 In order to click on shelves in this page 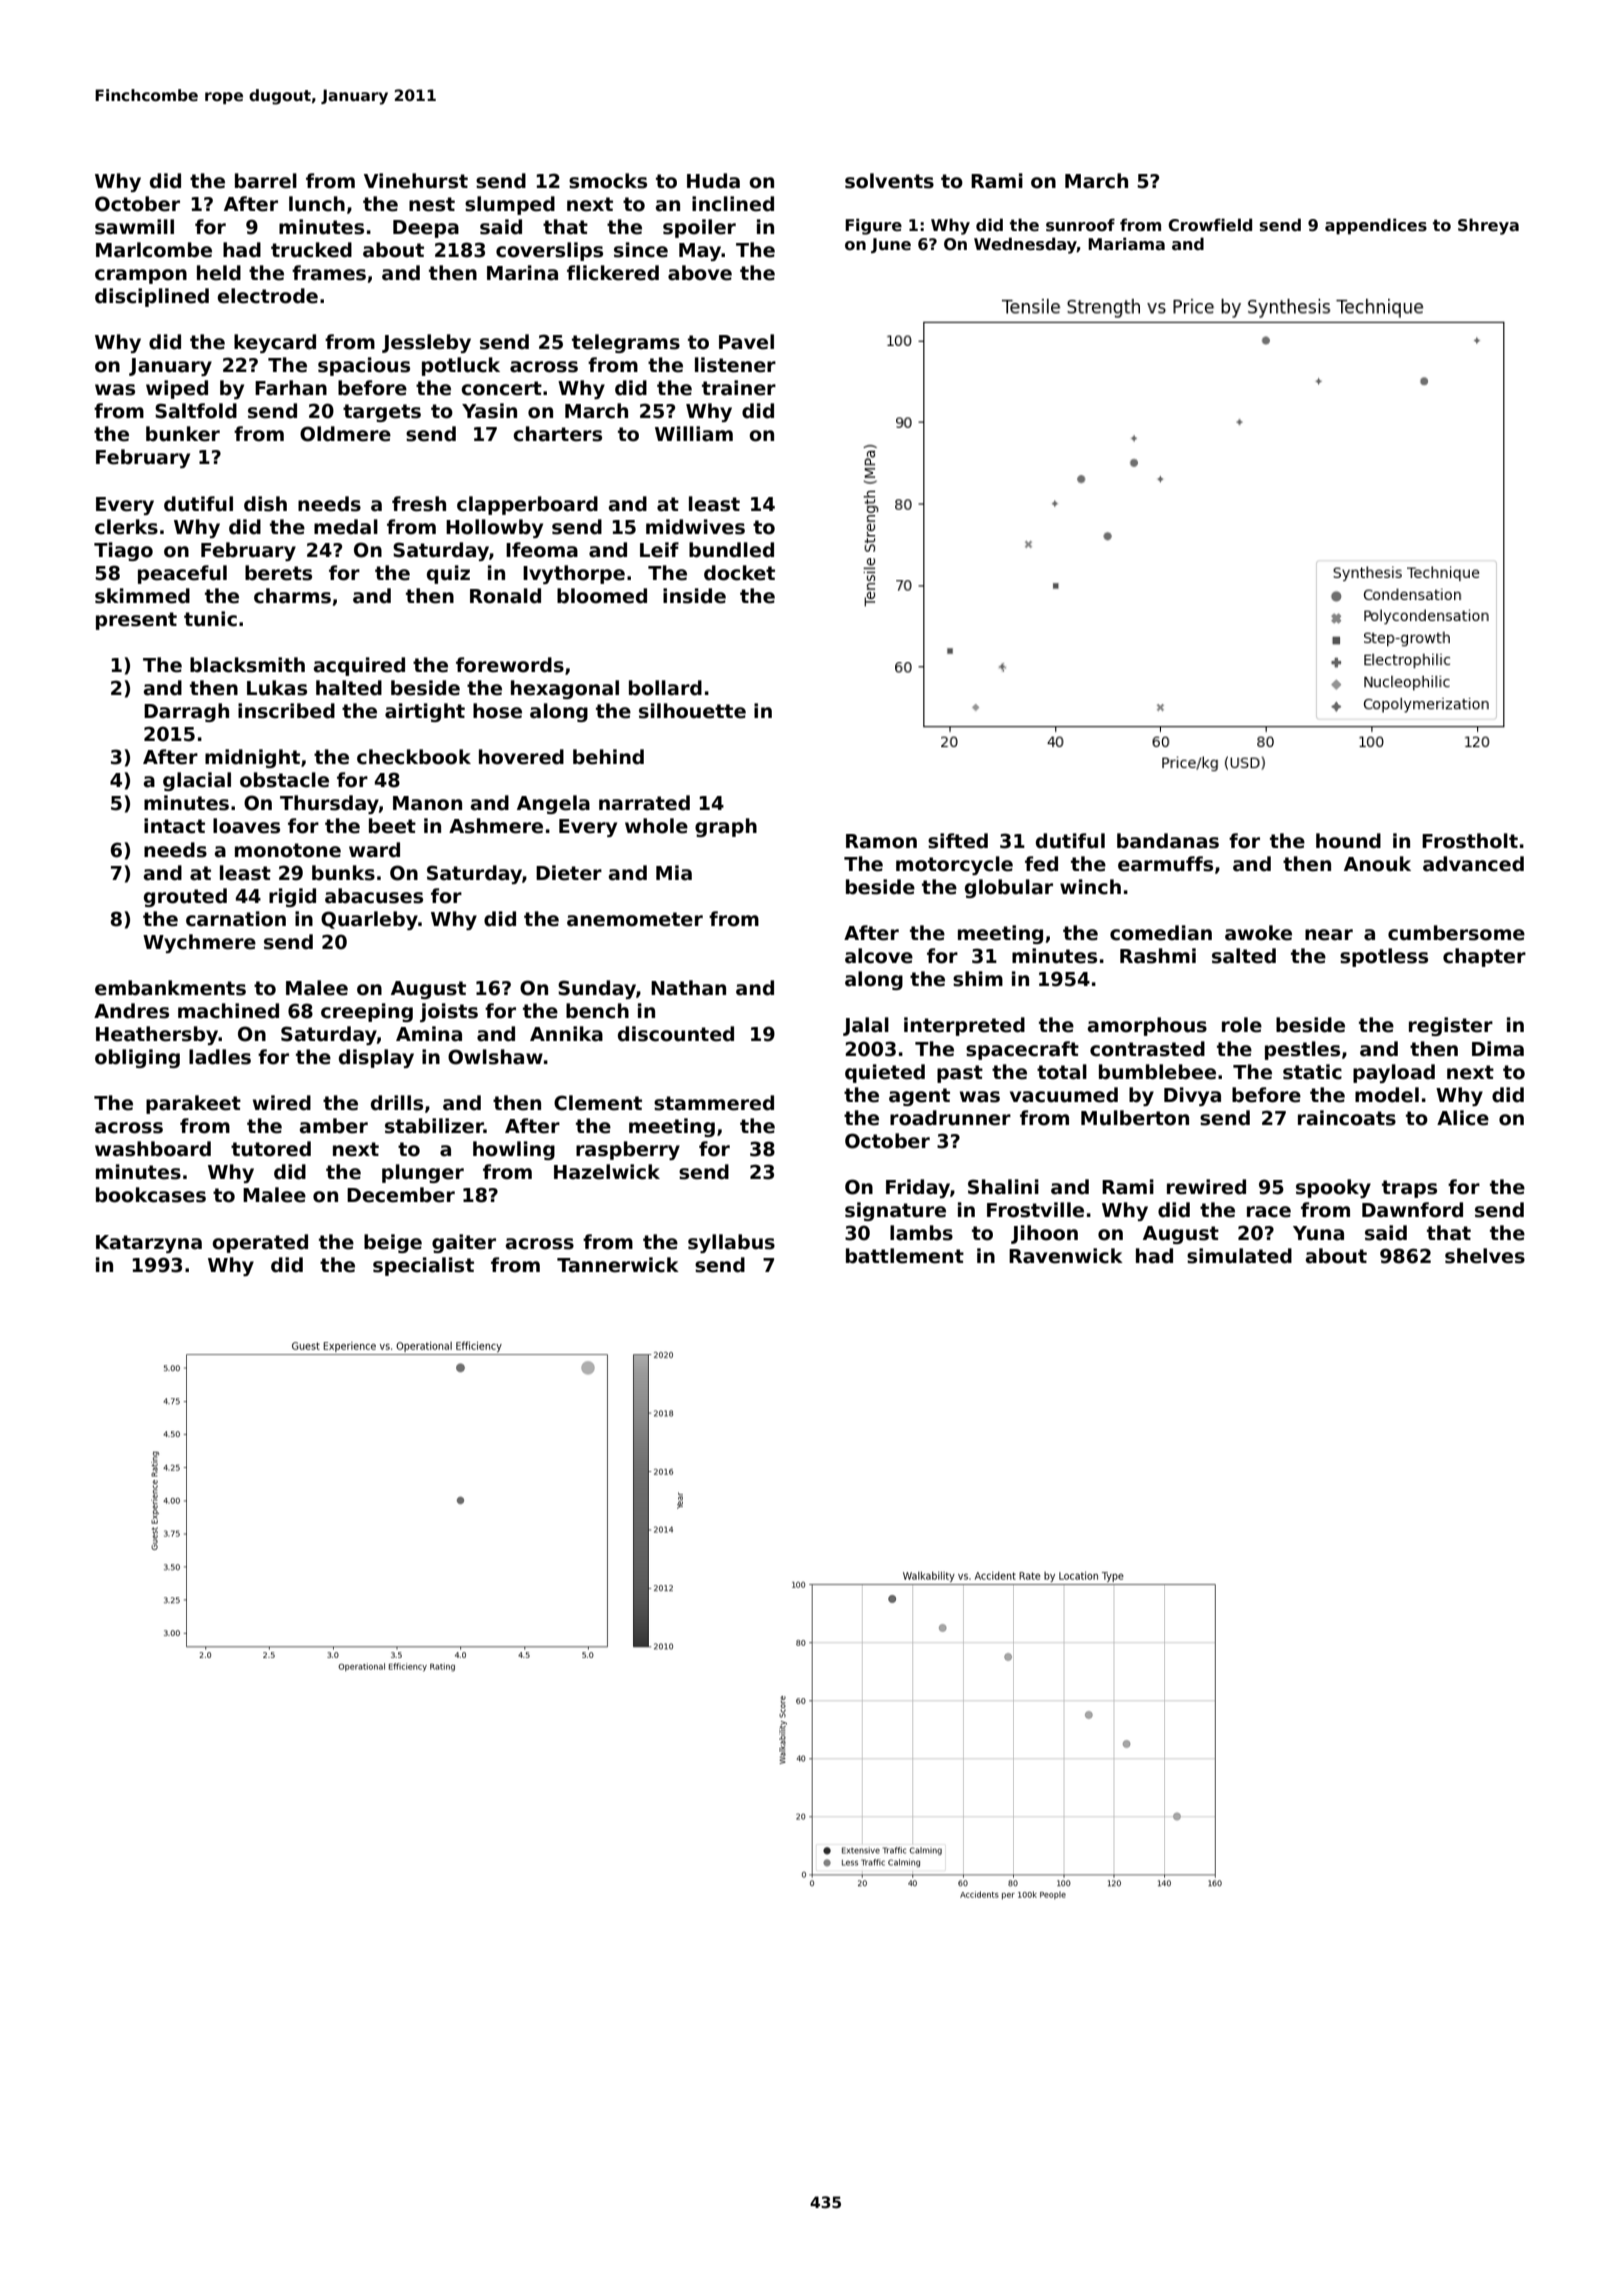, I will do `click(1485, 1256)`.
